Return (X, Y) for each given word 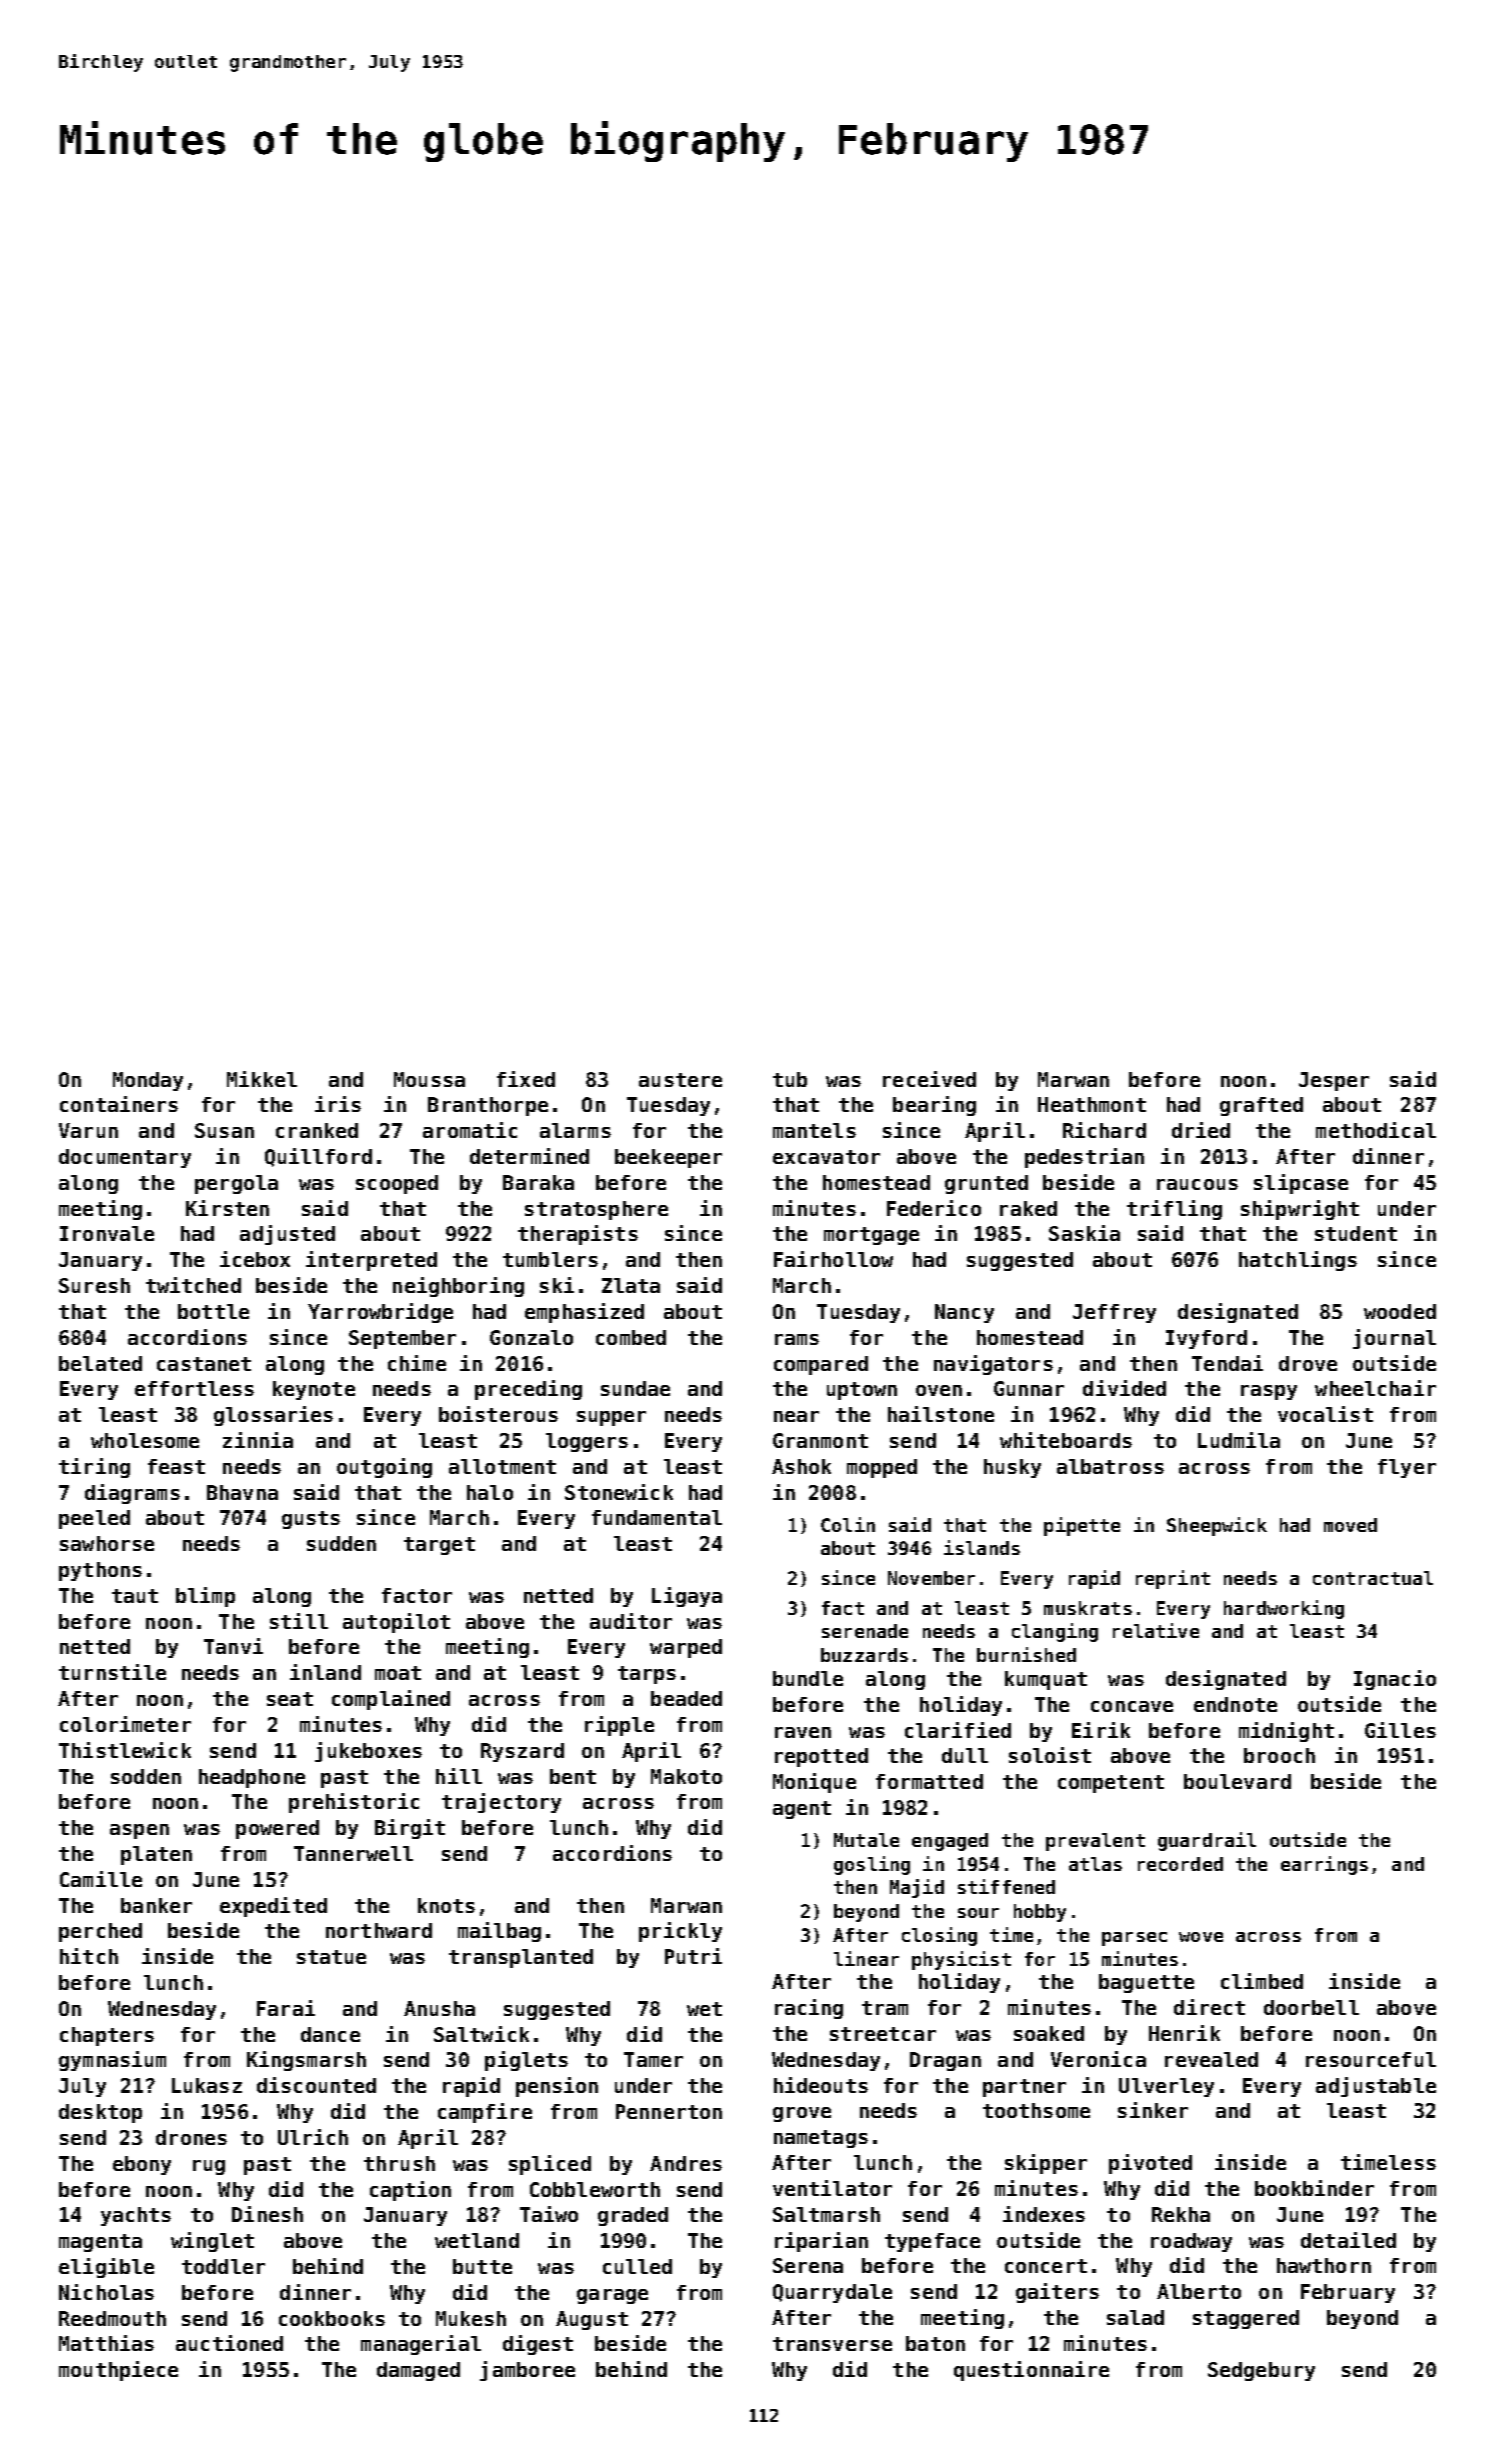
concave (1132, 1706)
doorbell (1311, 2007)
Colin (848, 1524)
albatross (1110, 1466)
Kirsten (227, 1208)
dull (965, 1755)
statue (331, 1957)
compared (821, 1365)
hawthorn (1324, 2265)
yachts (136, 2216)
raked (1028, 1208)
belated (100, 1363)
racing (809, 2009)
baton (935, 2343)
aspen (139, 1831)
